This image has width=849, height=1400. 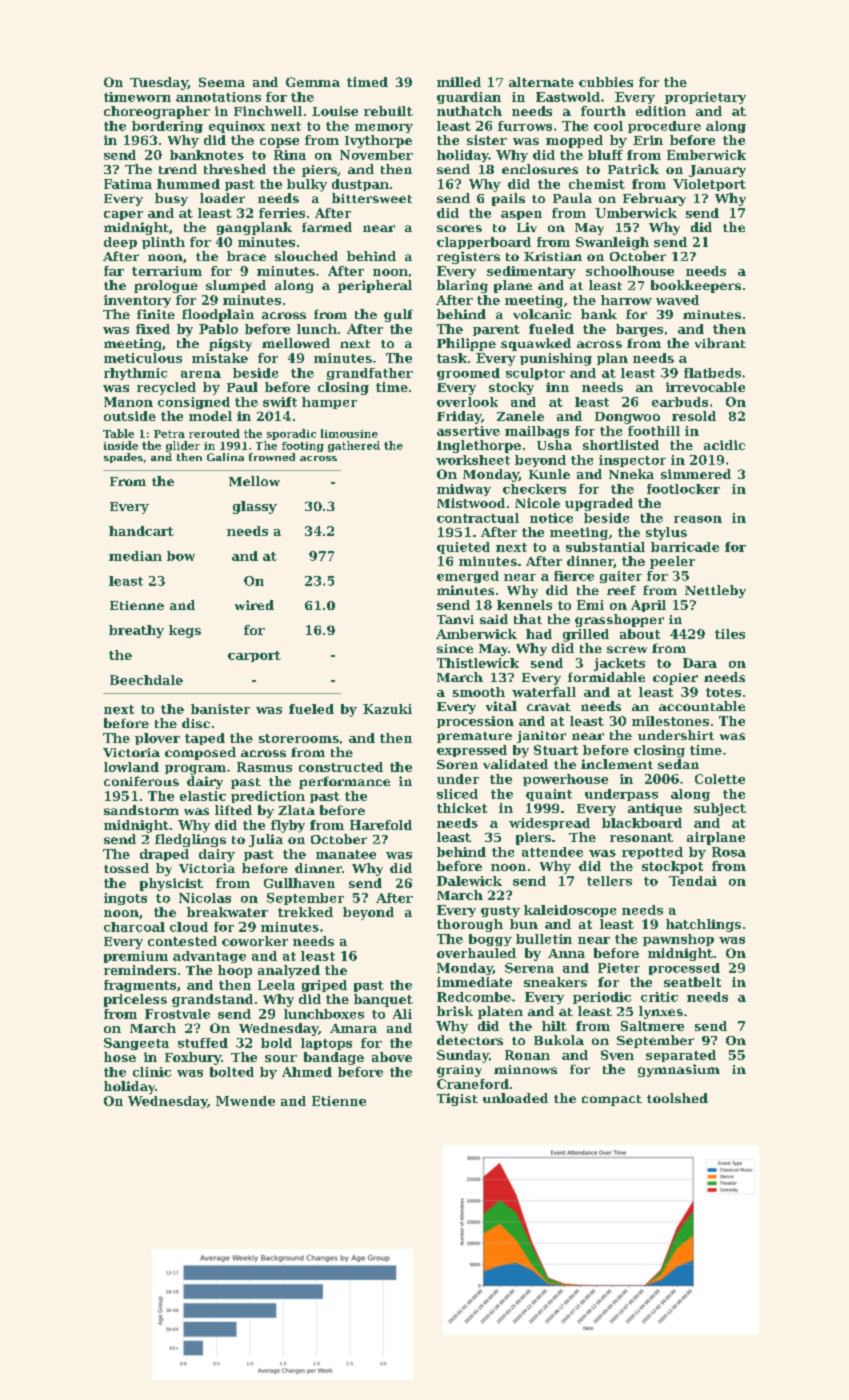 I want to click on periodic, so click(x=602, y=998).
